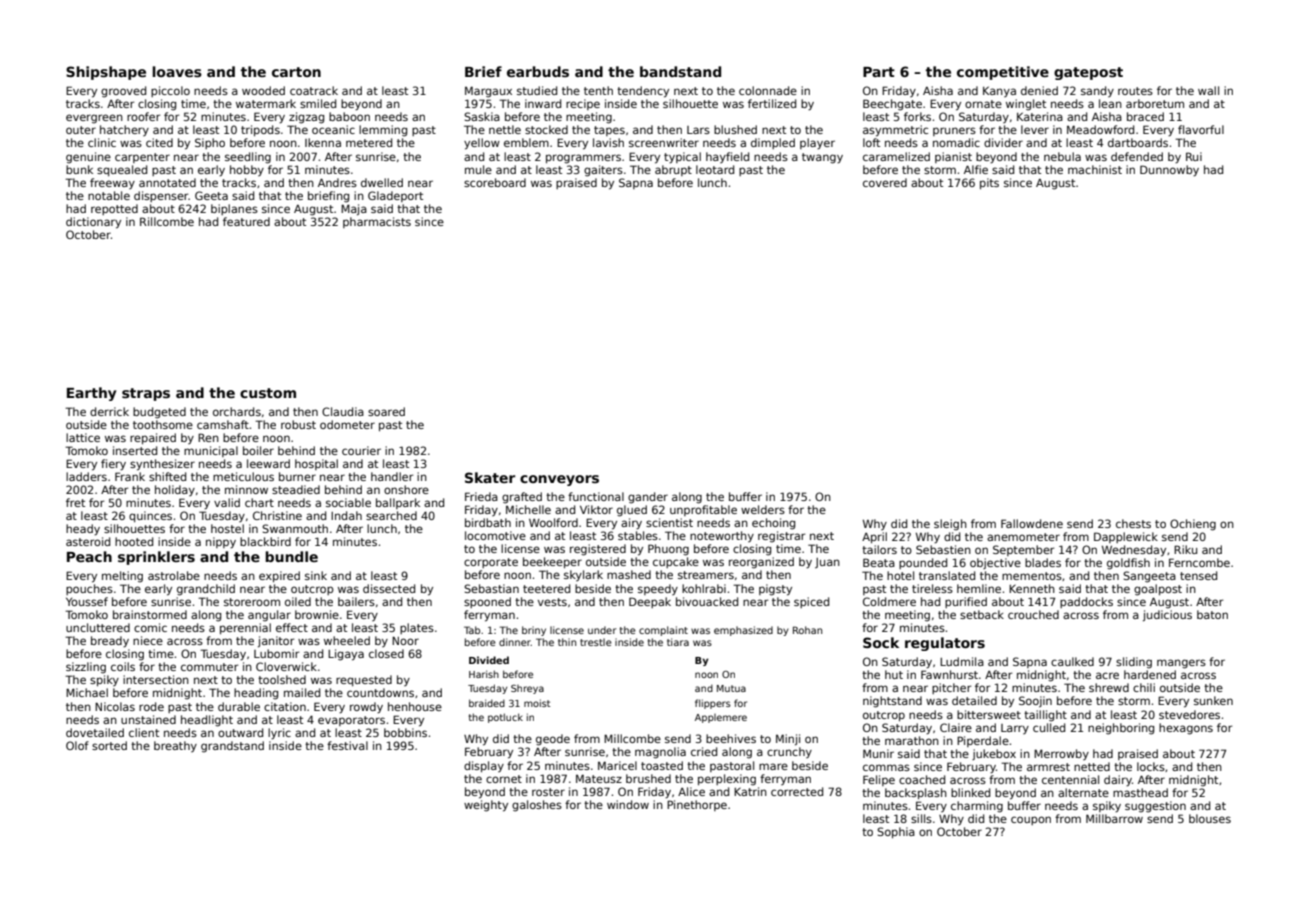 The width and height of the image is (1308, 924). Describe the element at coordinates (77, 745) in the image. I see `Olof` at that location.
